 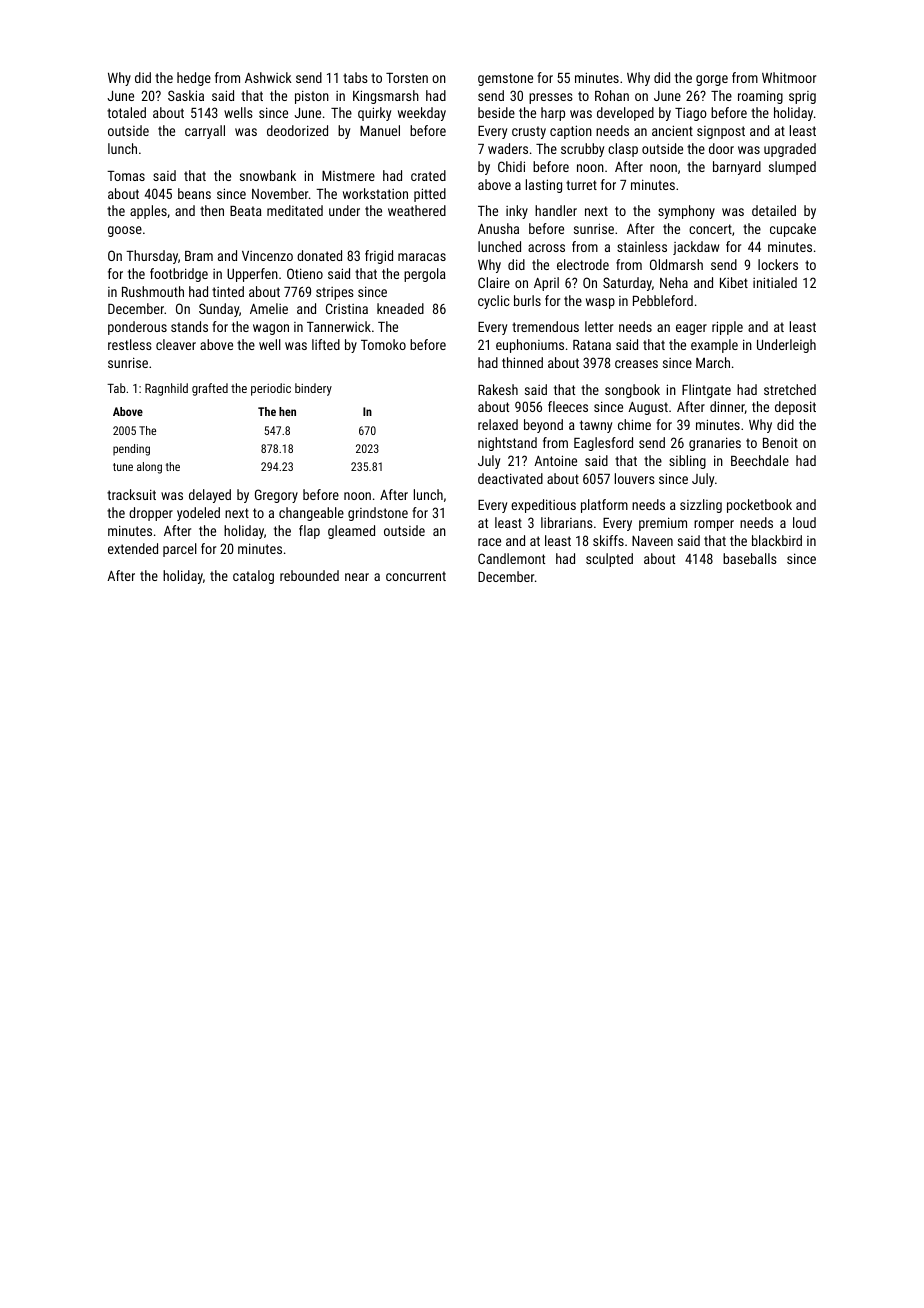 I want to click on Thursday, so click(x=152, y=257).
